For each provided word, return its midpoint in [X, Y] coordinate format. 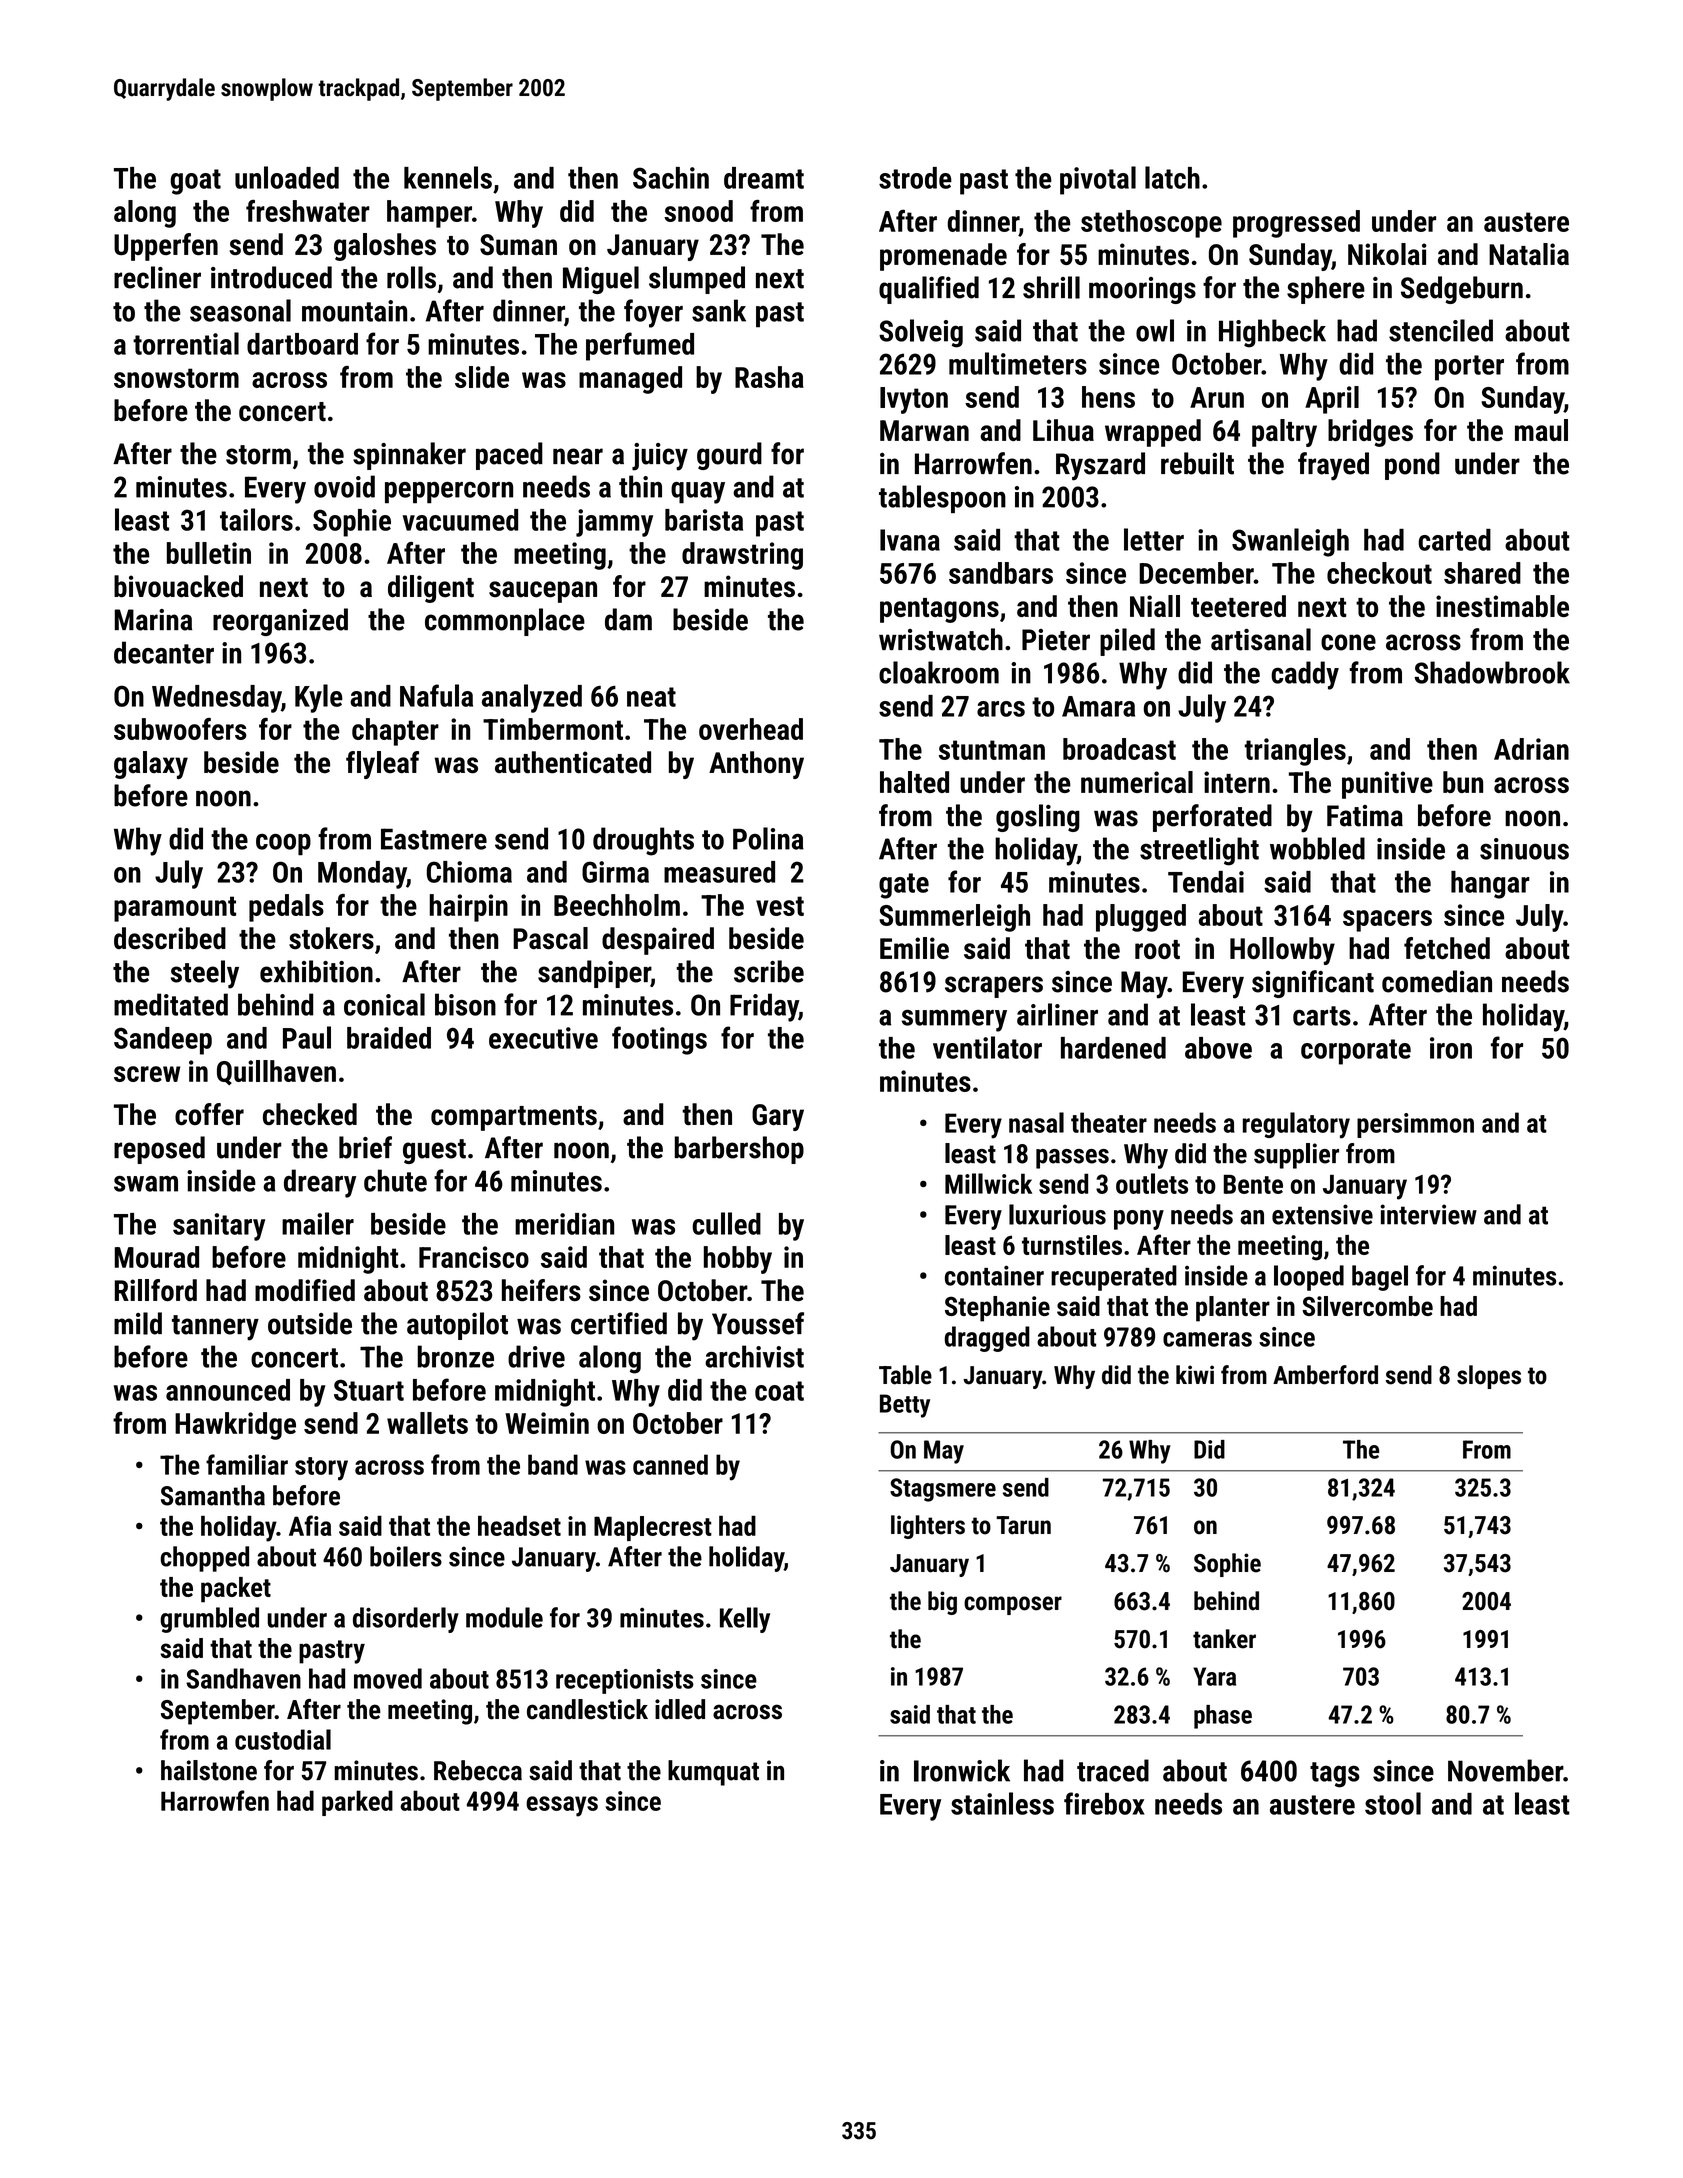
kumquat [713, 1773]
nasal [1036, 1122]
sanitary [219, 1227]
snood [698, 211]
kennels [448, 177]
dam [628, 619]
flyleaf [382, 765]
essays [562, 1806]
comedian [1437, 981]
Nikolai [1387, 254]
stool [1393, 1803]
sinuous [1524, 849]
